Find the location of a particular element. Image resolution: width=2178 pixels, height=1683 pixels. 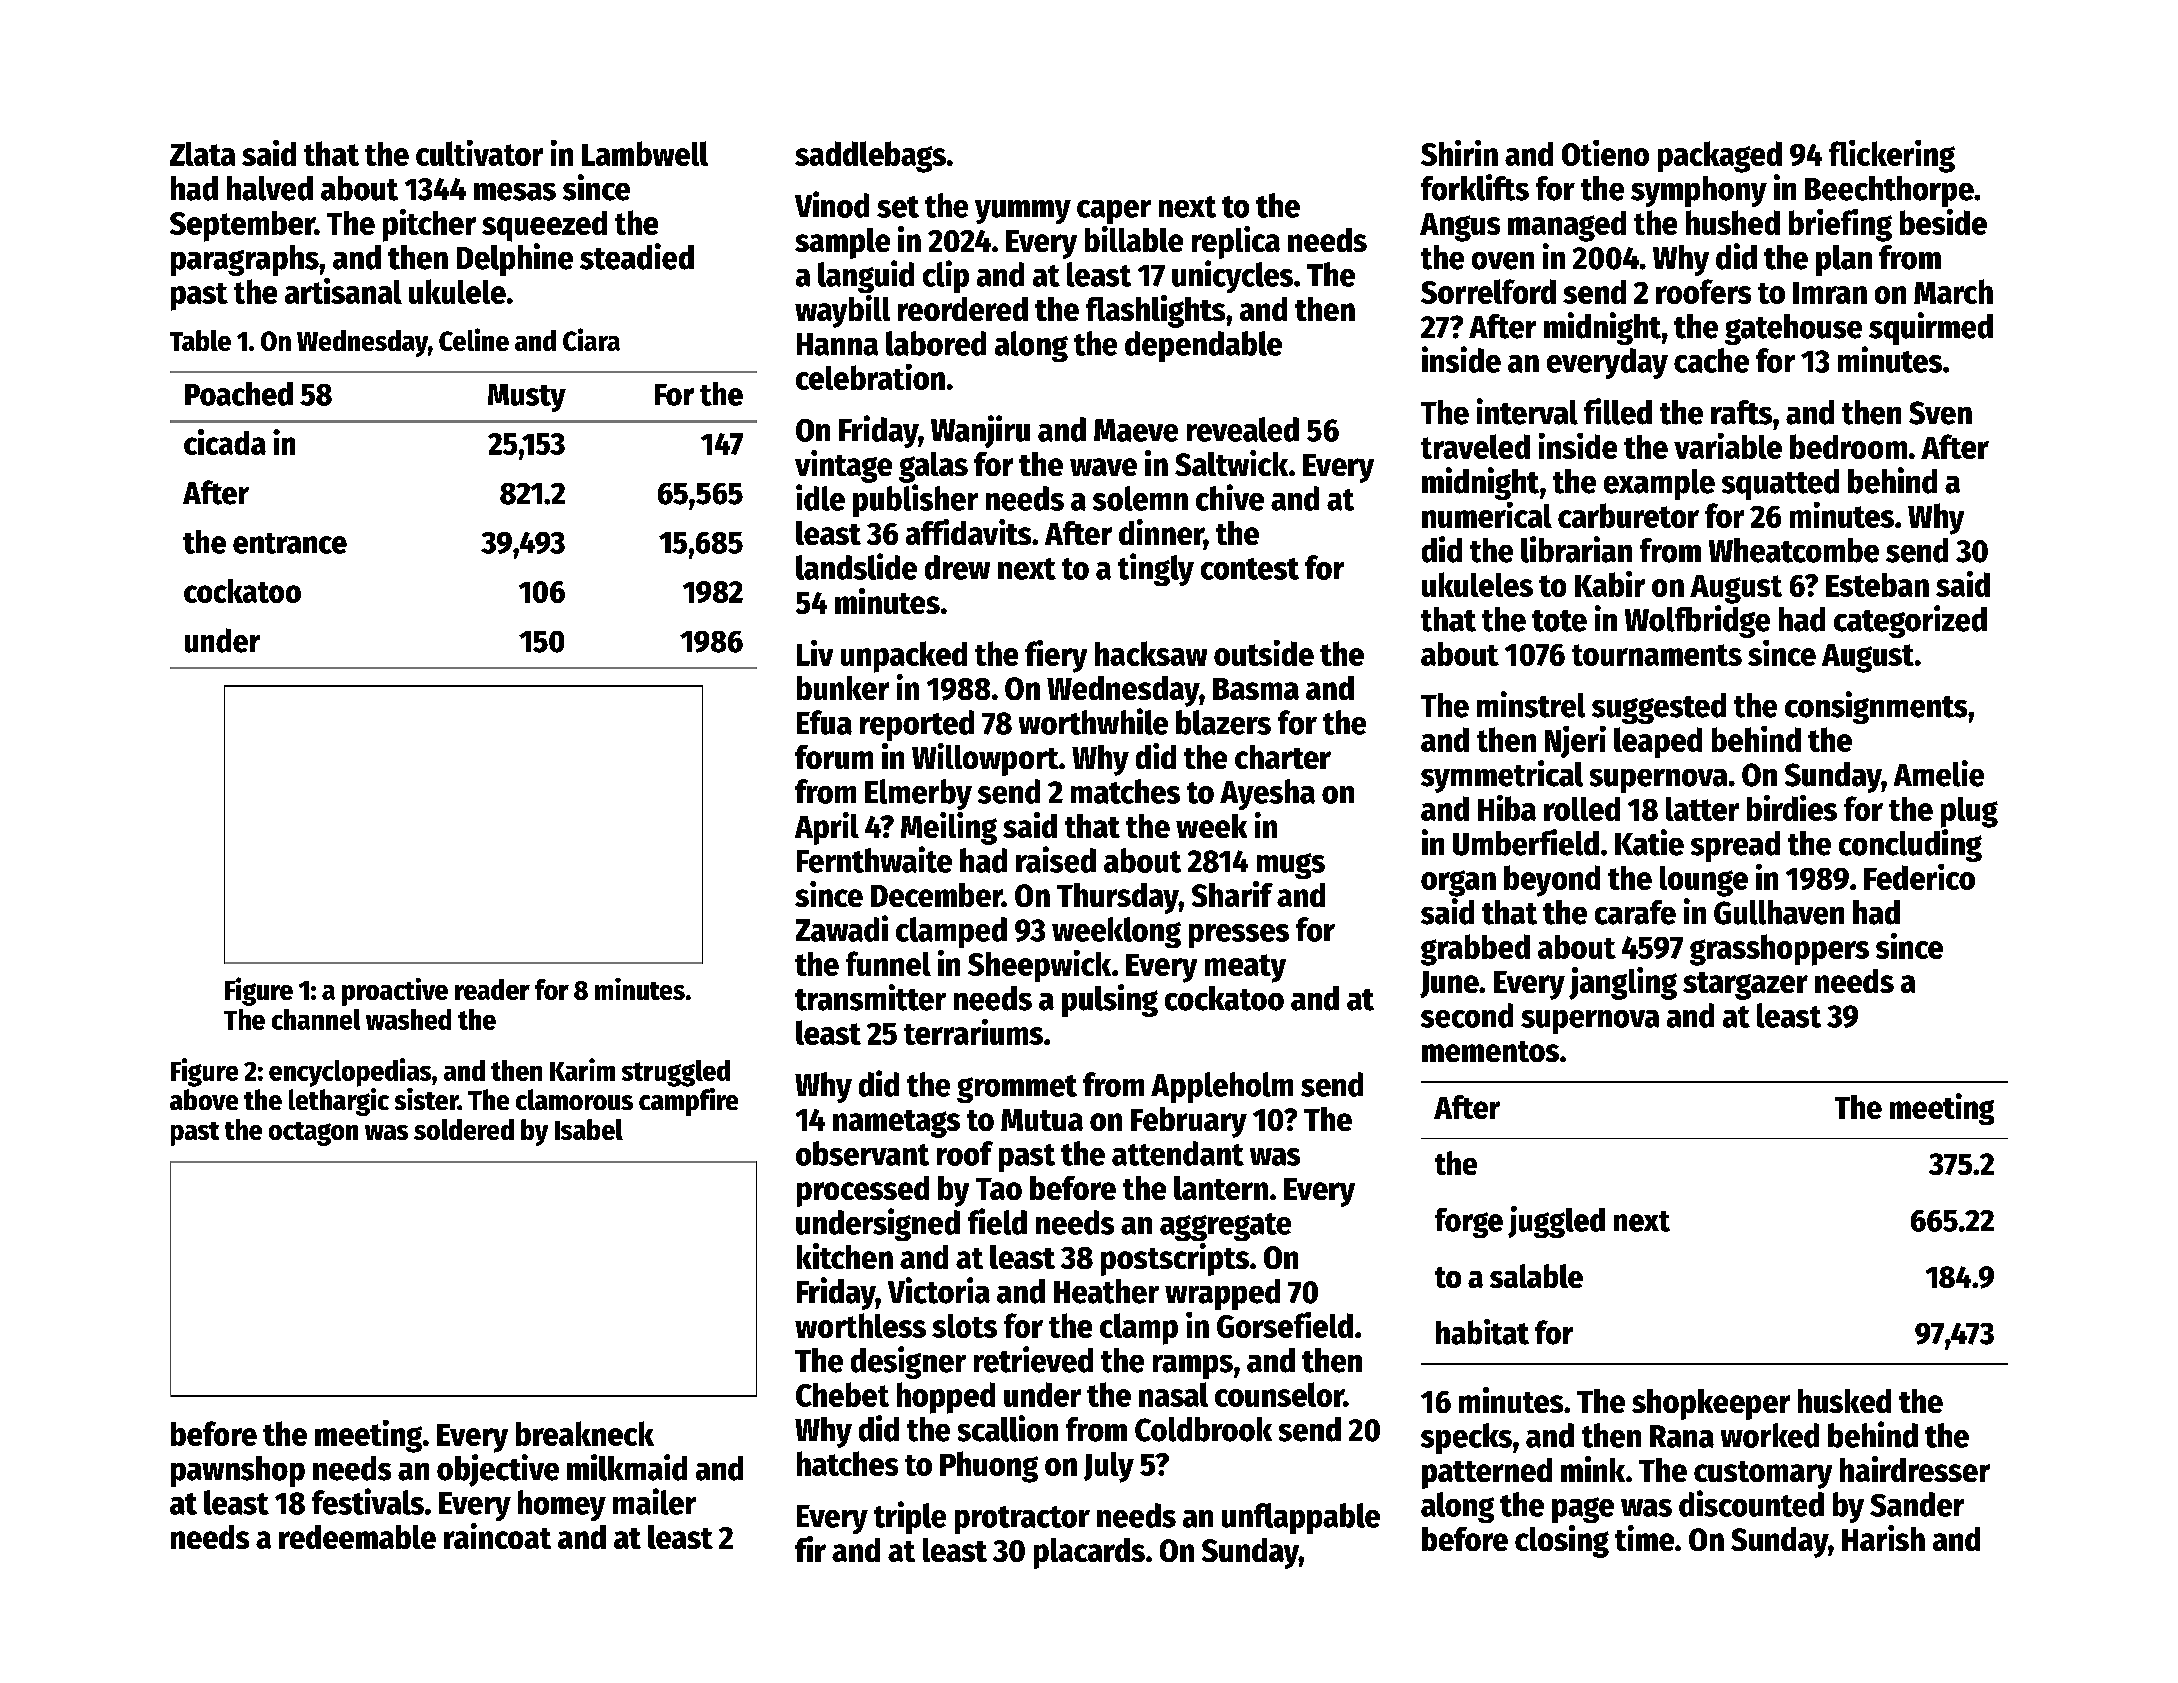

Celine is located at coordinates (474, 339).
